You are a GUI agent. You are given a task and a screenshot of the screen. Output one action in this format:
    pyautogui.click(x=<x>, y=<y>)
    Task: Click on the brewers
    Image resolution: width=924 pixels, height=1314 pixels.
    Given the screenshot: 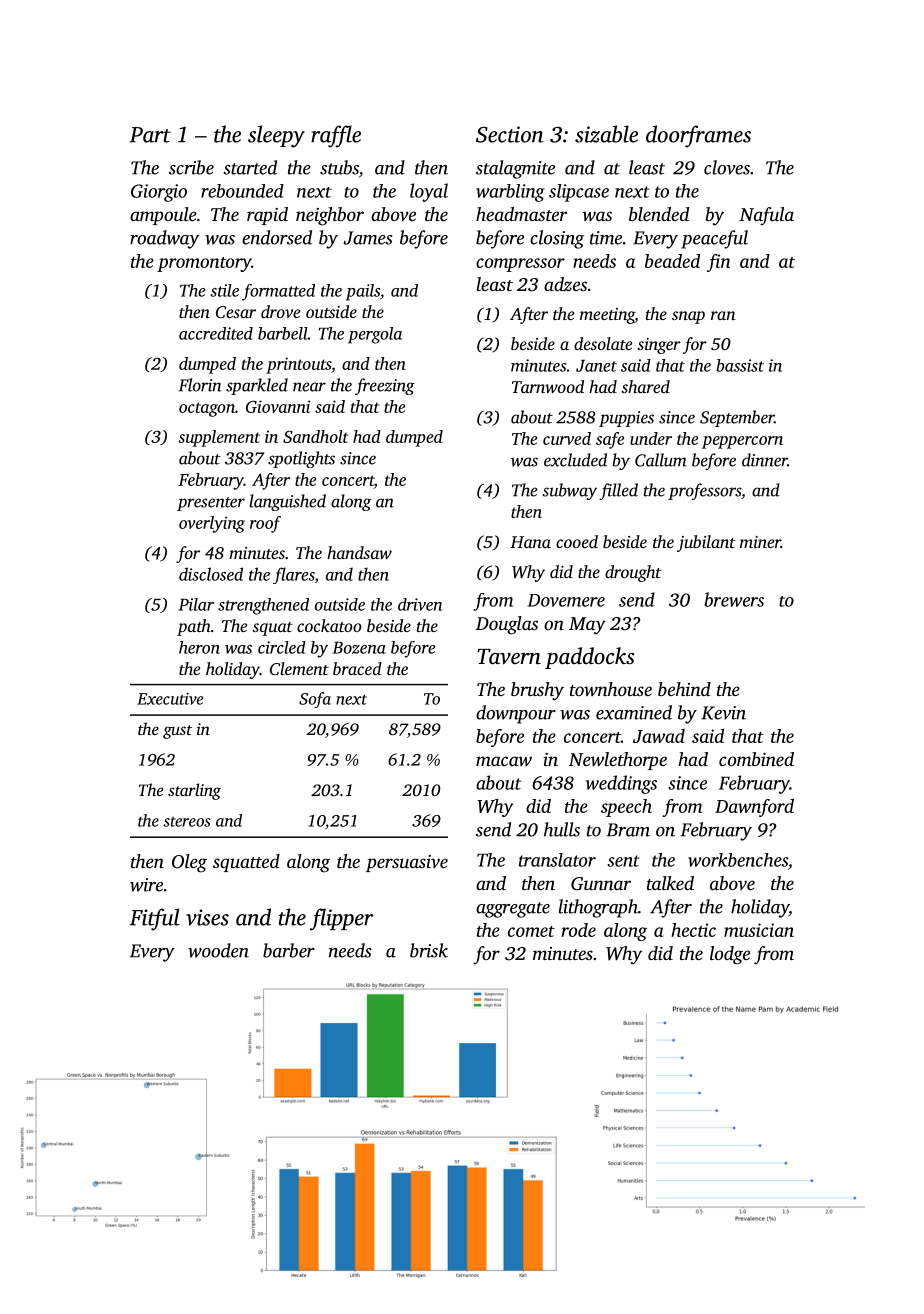 What is the action you would take?
    pyautogui.click(x=734, y=599)
